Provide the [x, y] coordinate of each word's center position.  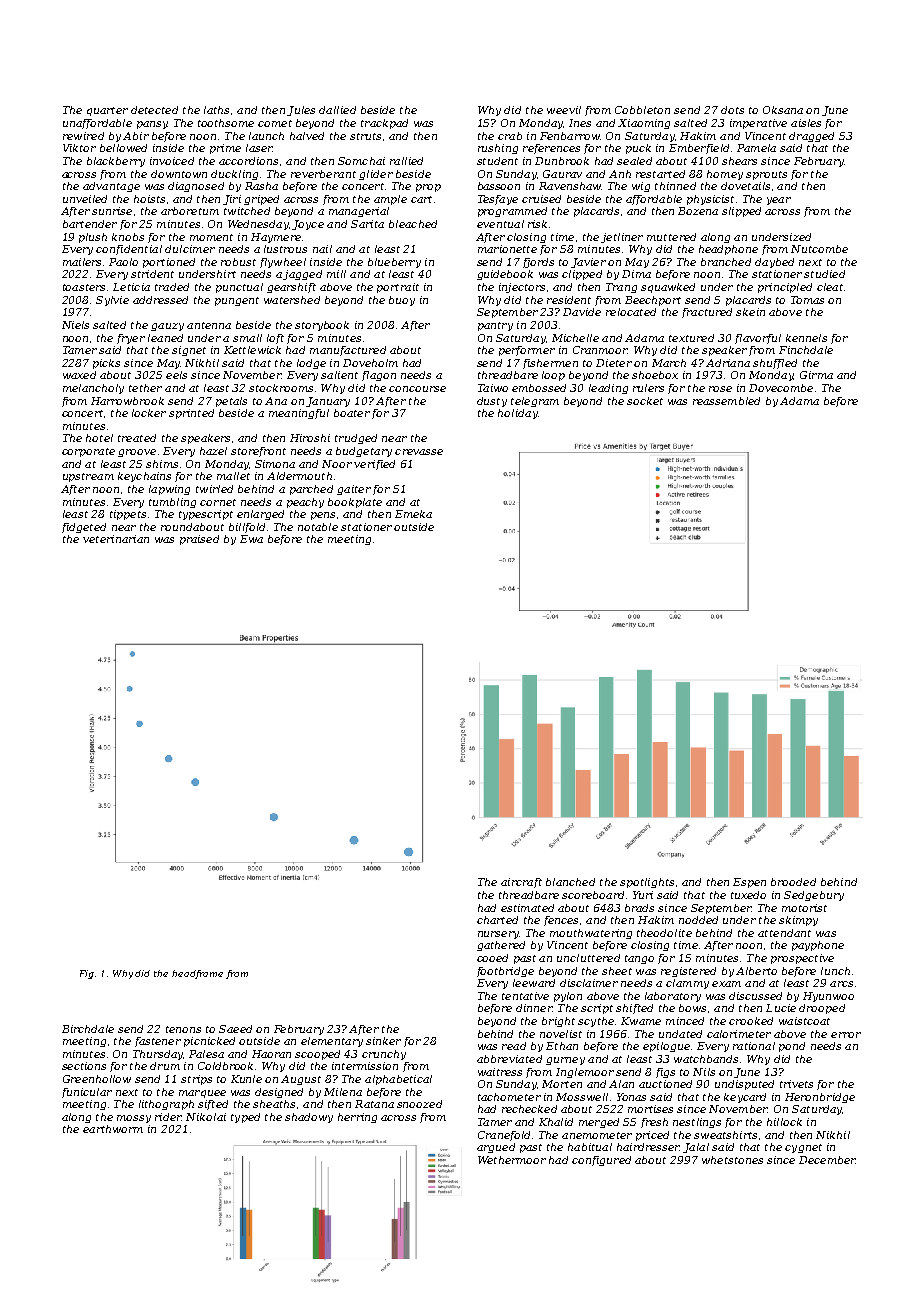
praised [199, 540]
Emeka [413, 514]
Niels [75, 325]
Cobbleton [642, 110]
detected [154, 110]
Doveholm [370, 363]
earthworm [113, 1129]
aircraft [521, 883]
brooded [793, 882]
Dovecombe [781, 388]
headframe [197, 974]
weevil [564, 110]
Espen [749, 883]
